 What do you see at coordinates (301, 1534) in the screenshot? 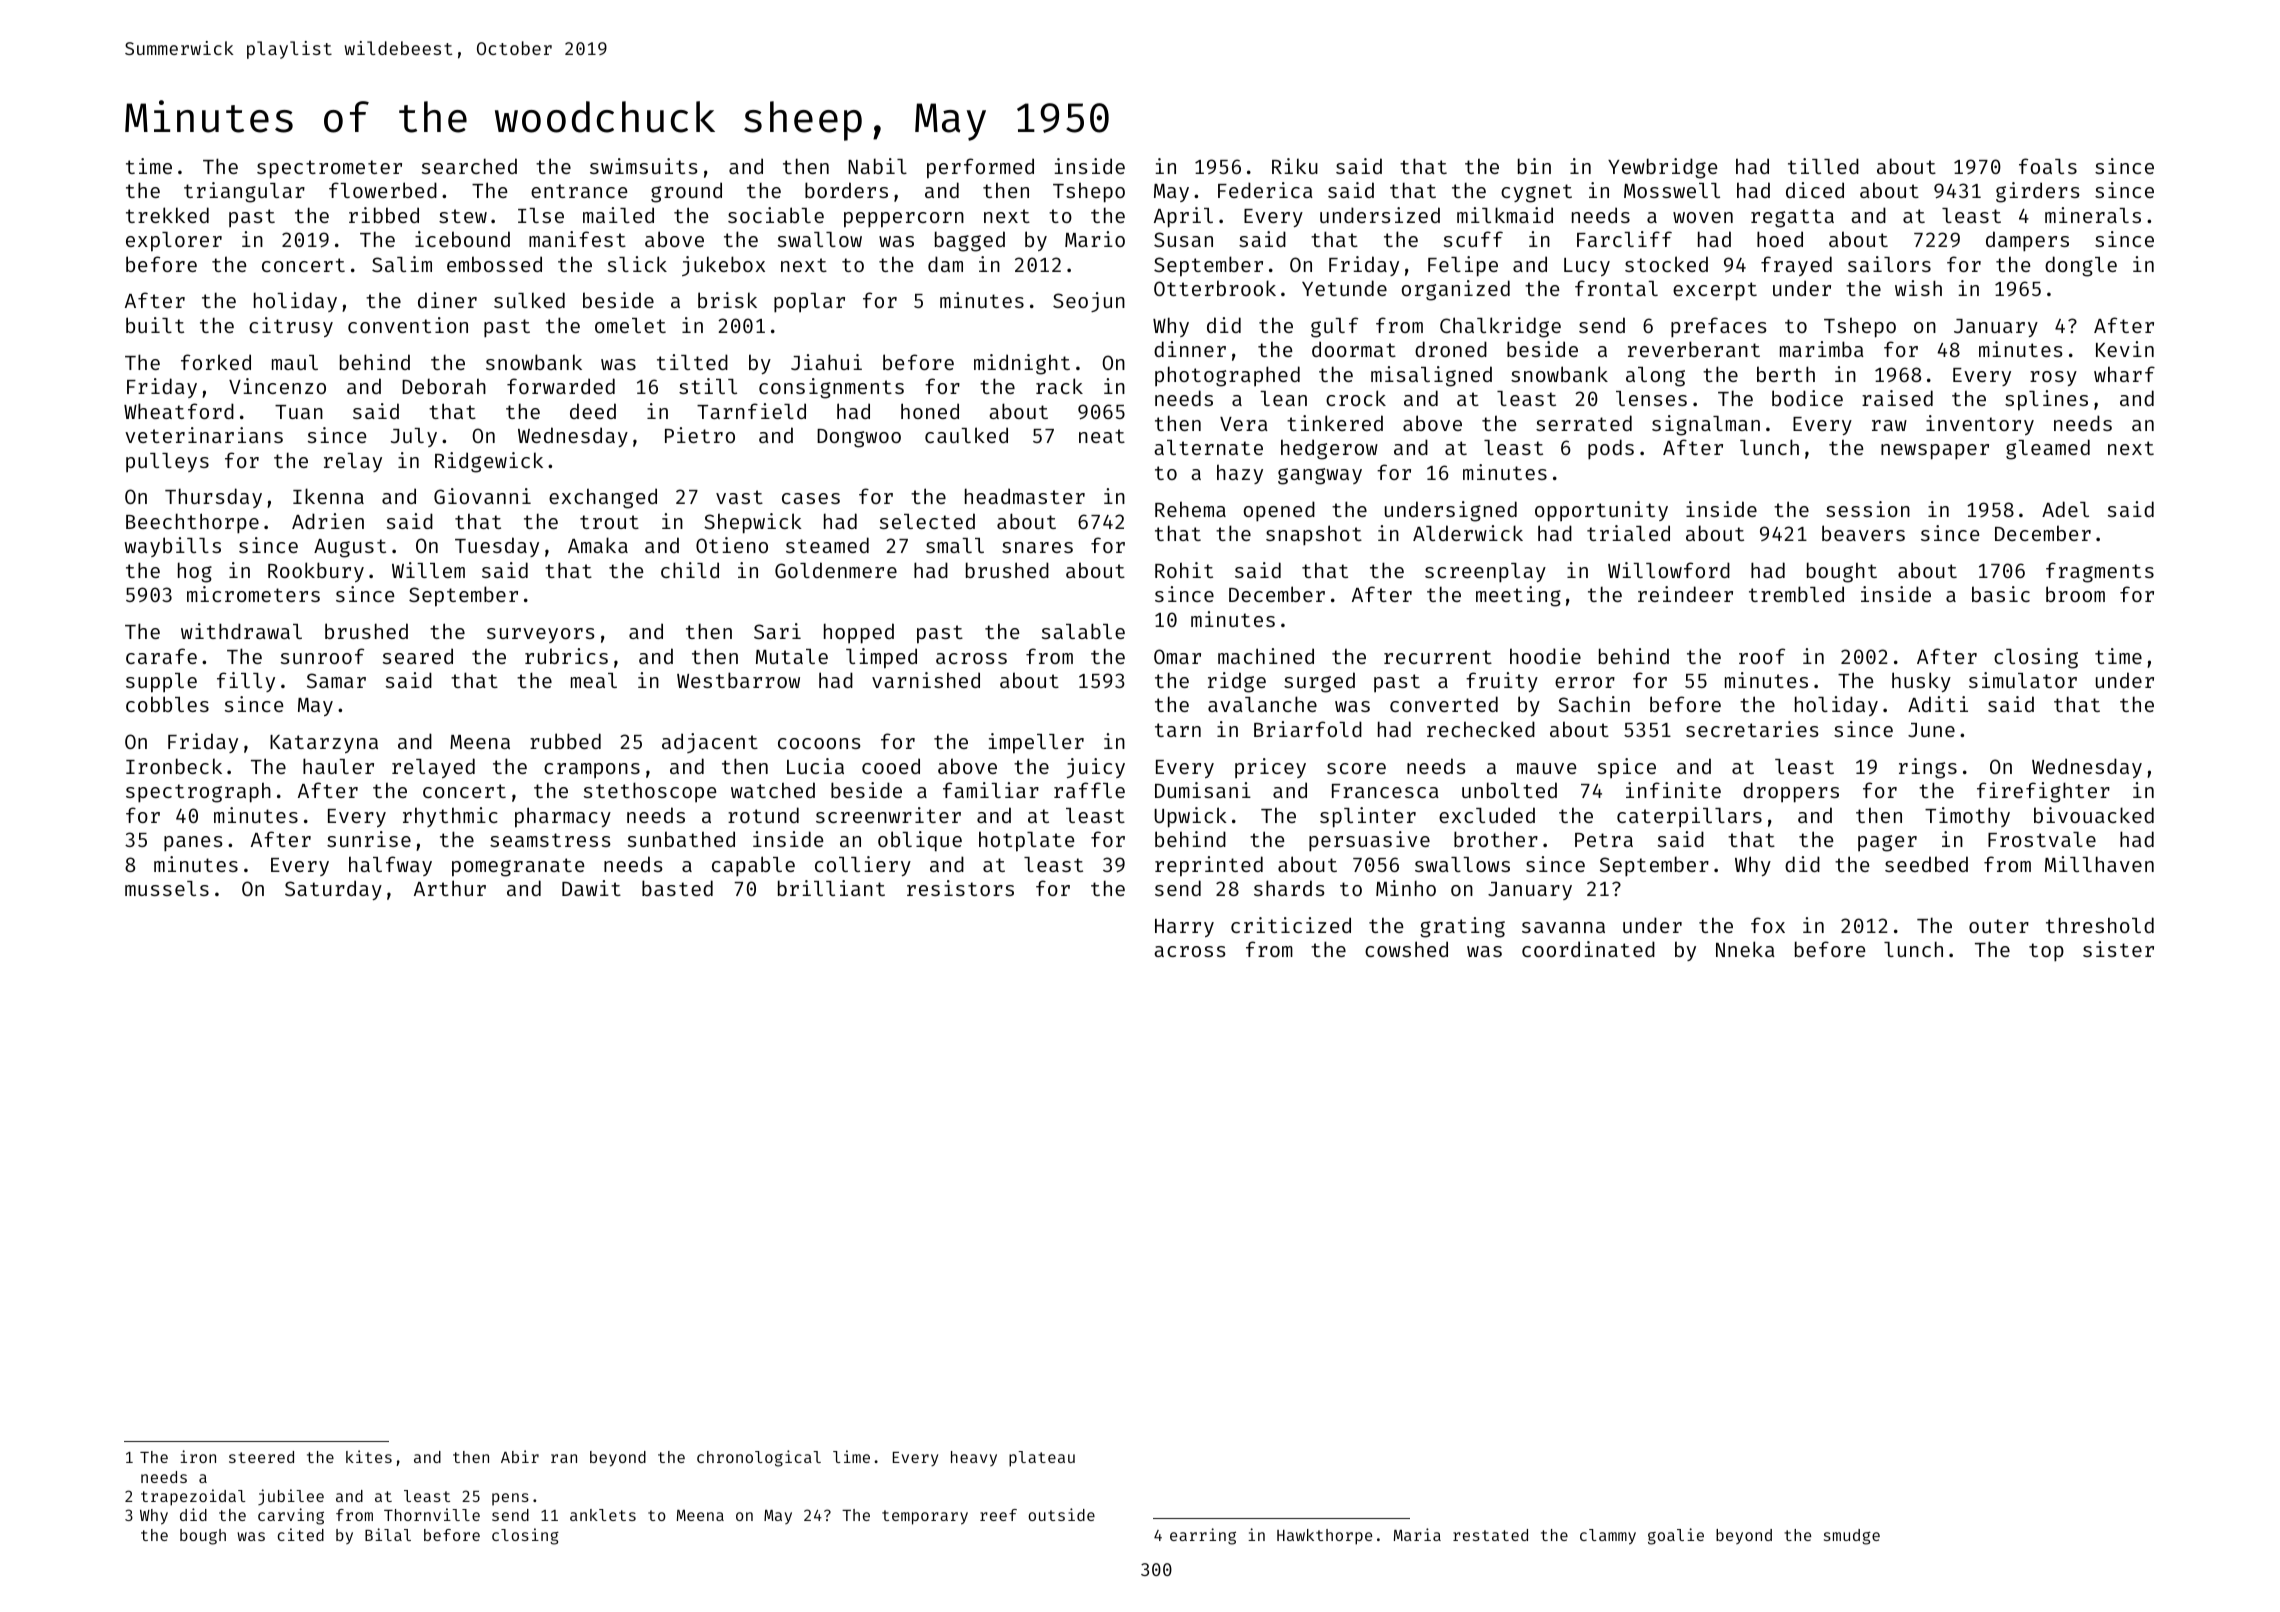
I see `cited` at bounding box center [301, 1534].
